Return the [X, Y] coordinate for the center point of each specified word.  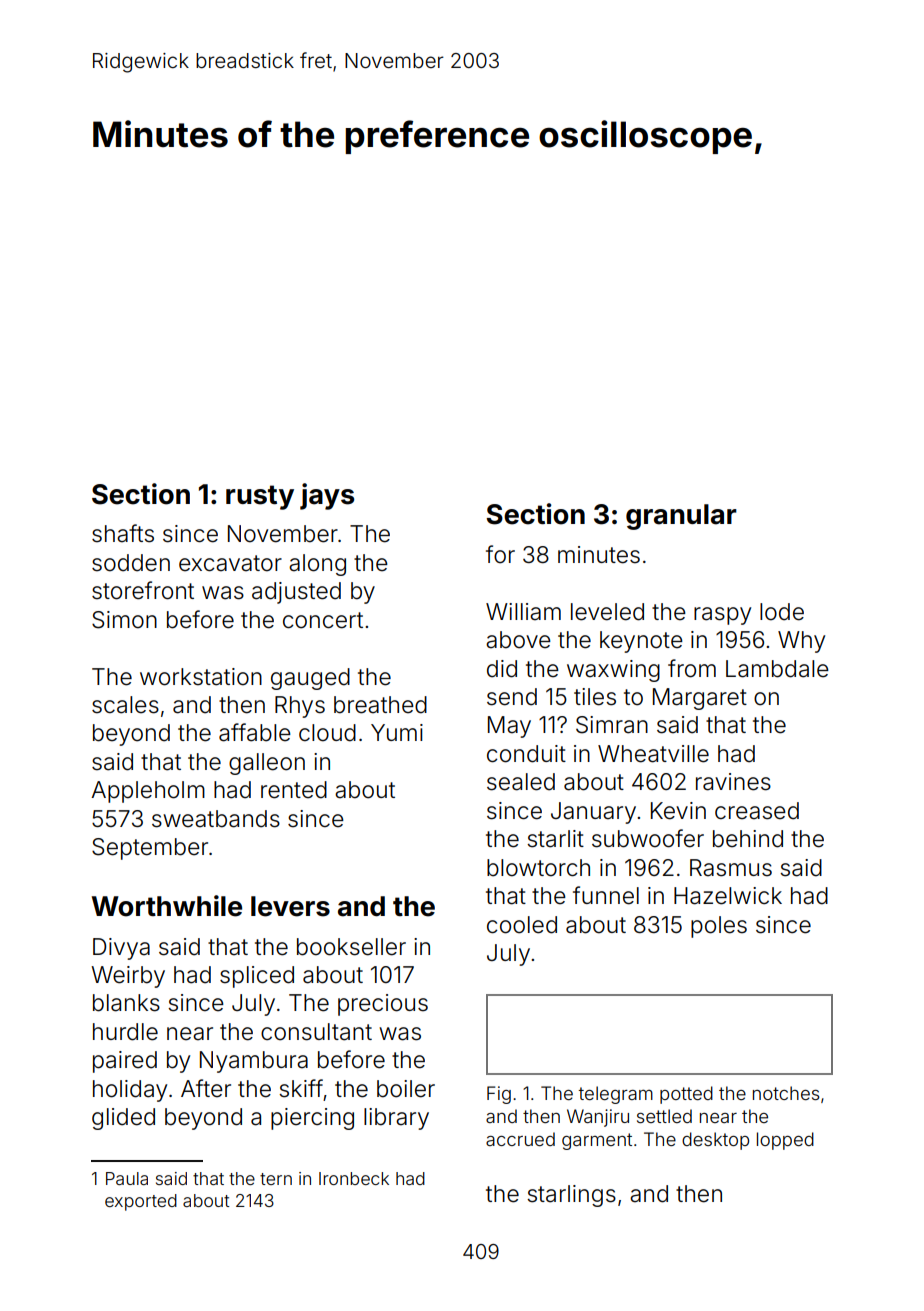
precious [383, 1005]
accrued [520, 1139]
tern [276, 1179]
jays [327, 496]
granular [681, 517]
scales [125, 705]
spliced [257, 977]
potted [686, 1095]
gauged [310, 679]
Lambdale [777, 669]
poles [719, 927]
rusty [260, 497]
